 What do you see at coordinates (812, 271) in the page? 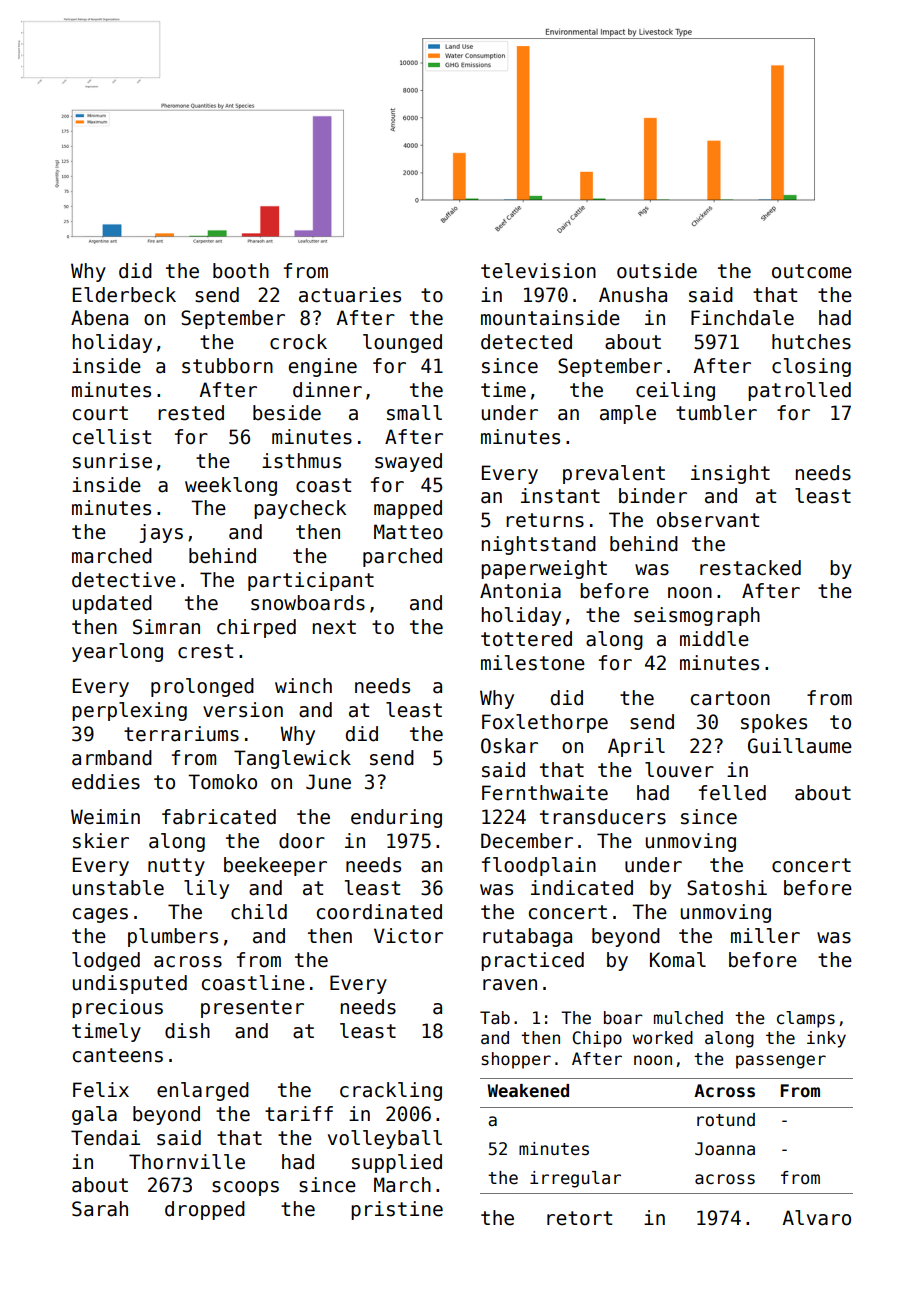
I see `outcome` at bounding box center [812, 271].
